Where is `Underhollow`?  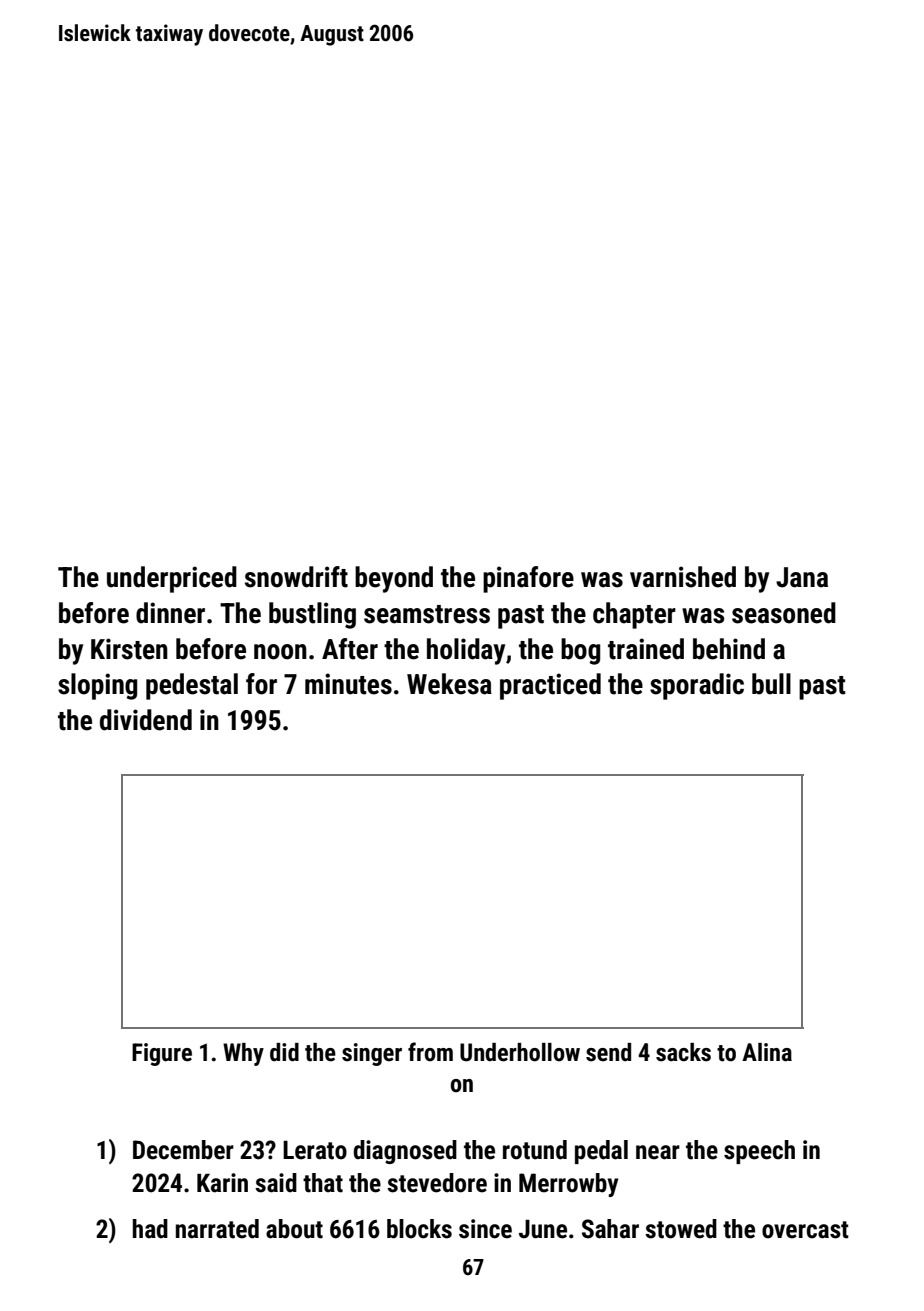
Underhollow is located at coordinates (520, 1052).
